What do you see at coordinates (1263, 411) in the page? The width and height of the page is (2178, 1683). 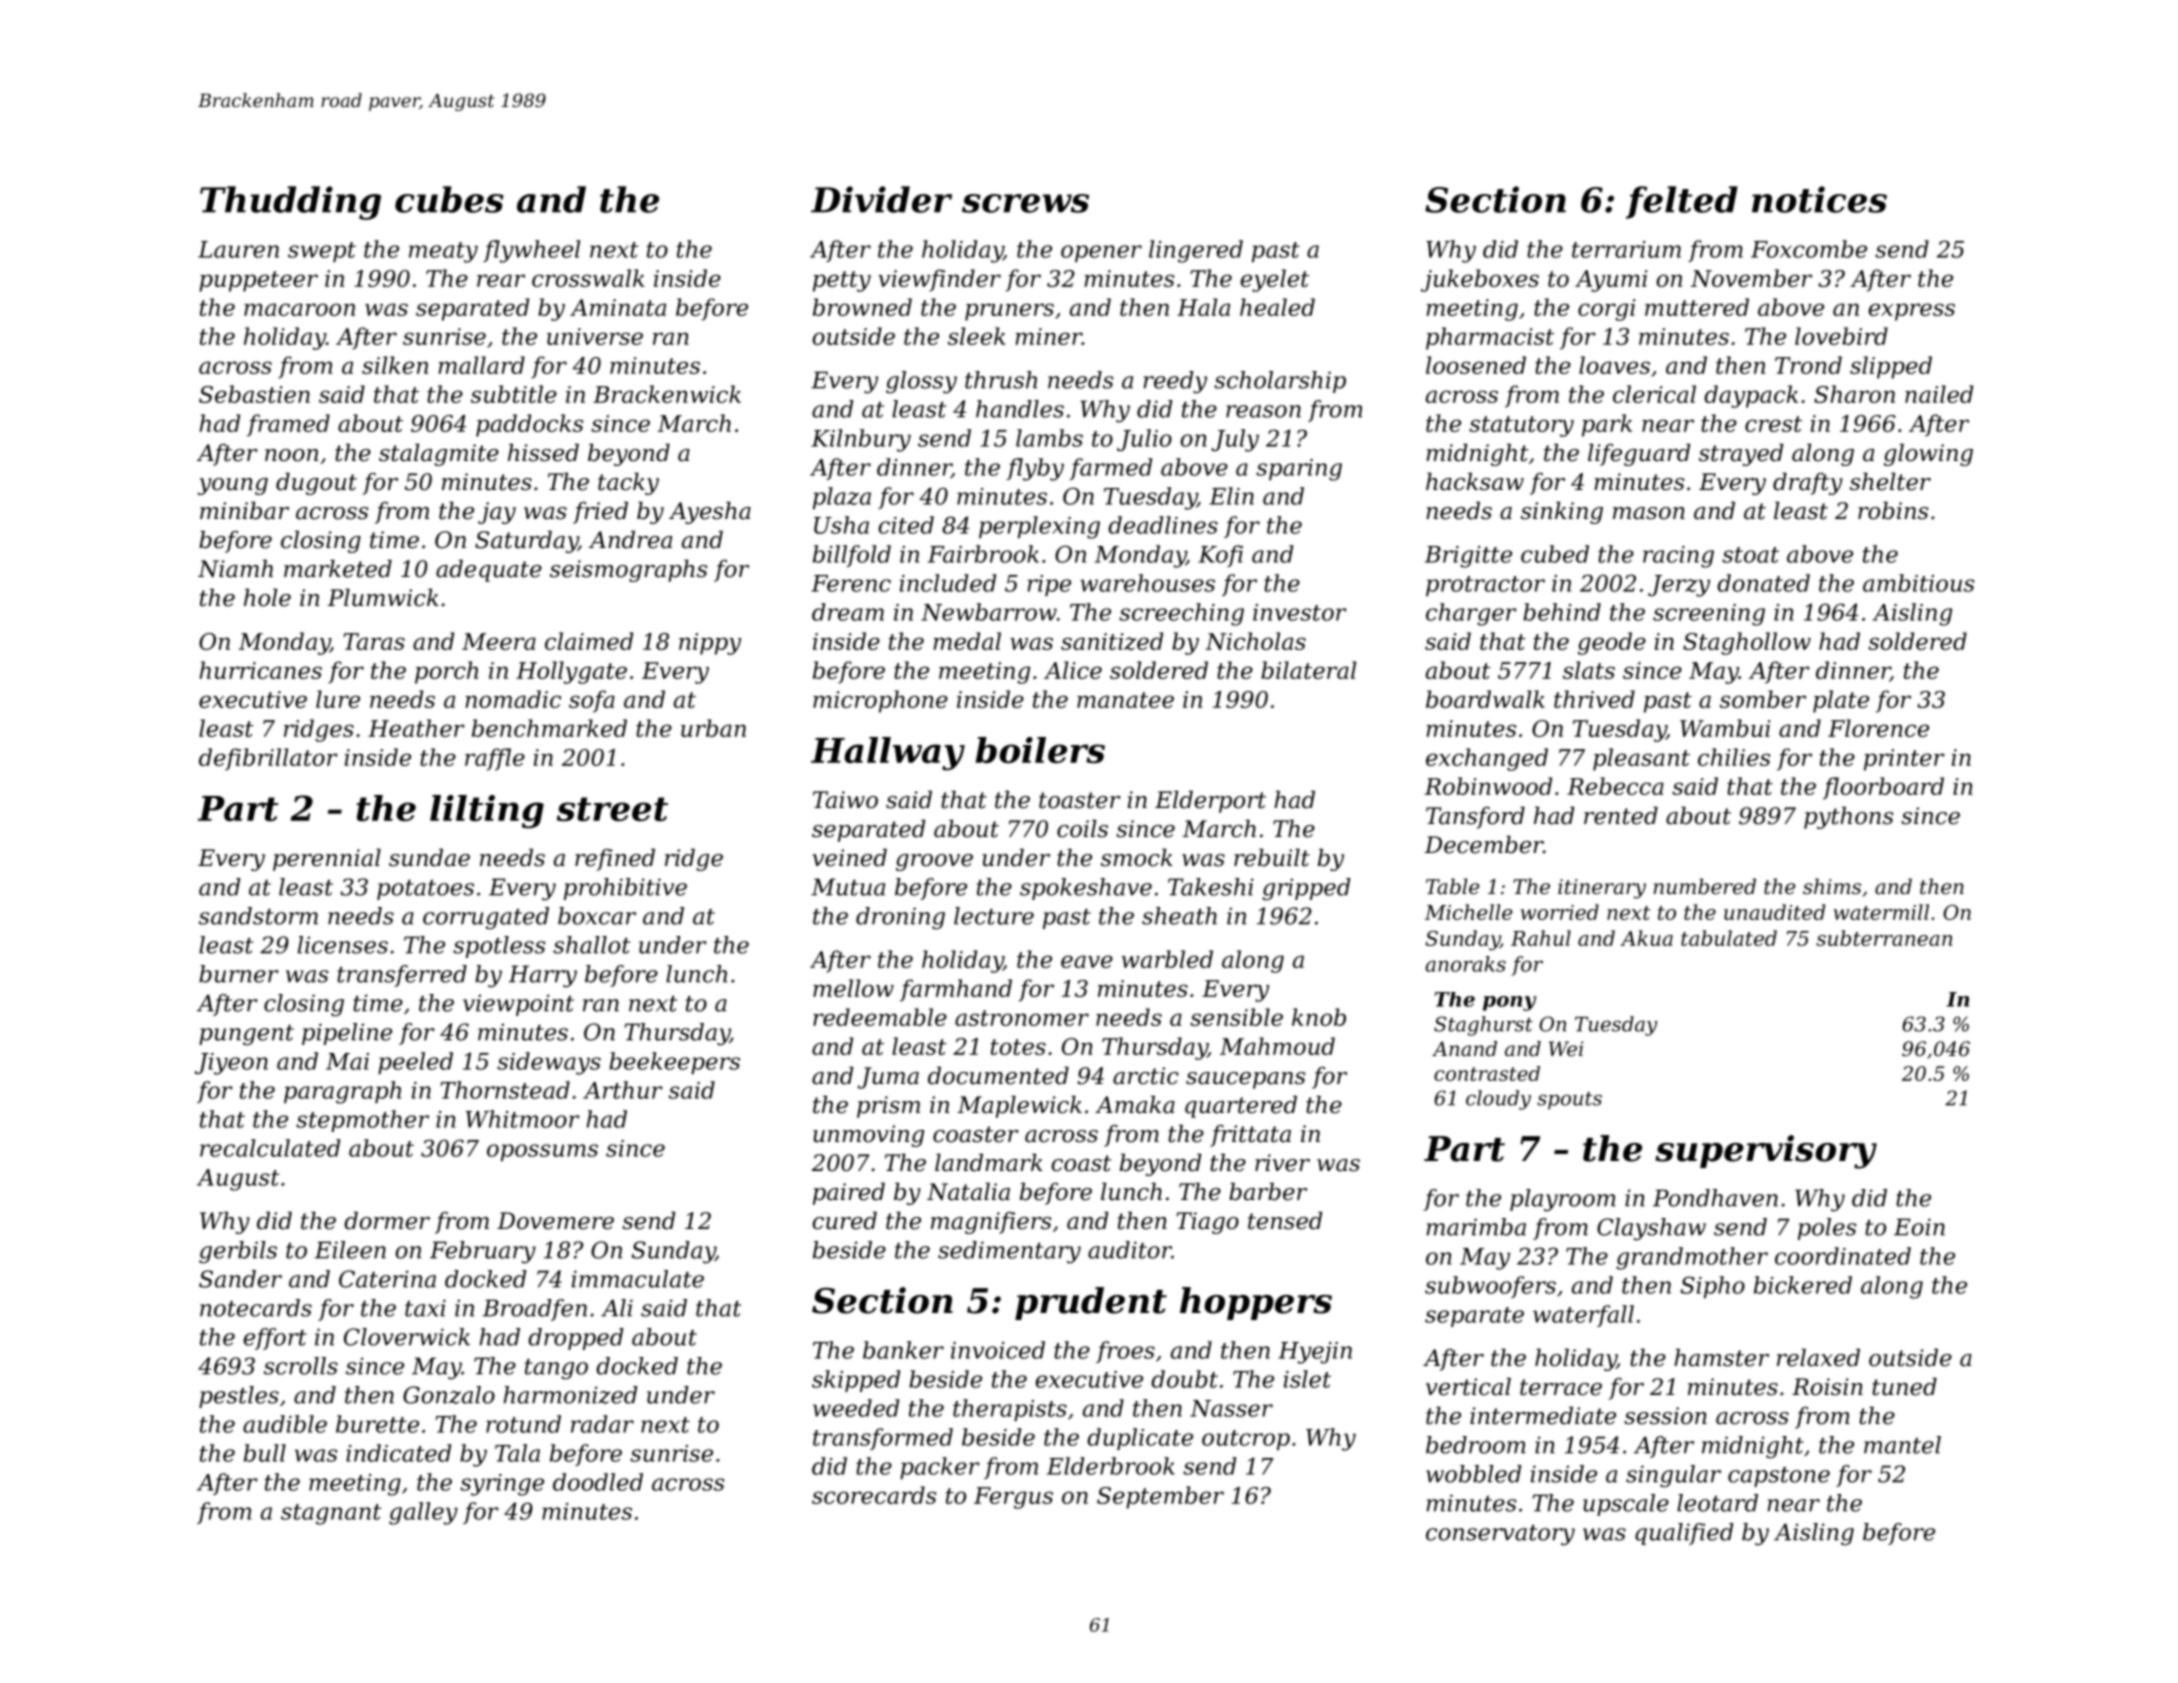 I see `reason` at bounding box center [1263, 411].
